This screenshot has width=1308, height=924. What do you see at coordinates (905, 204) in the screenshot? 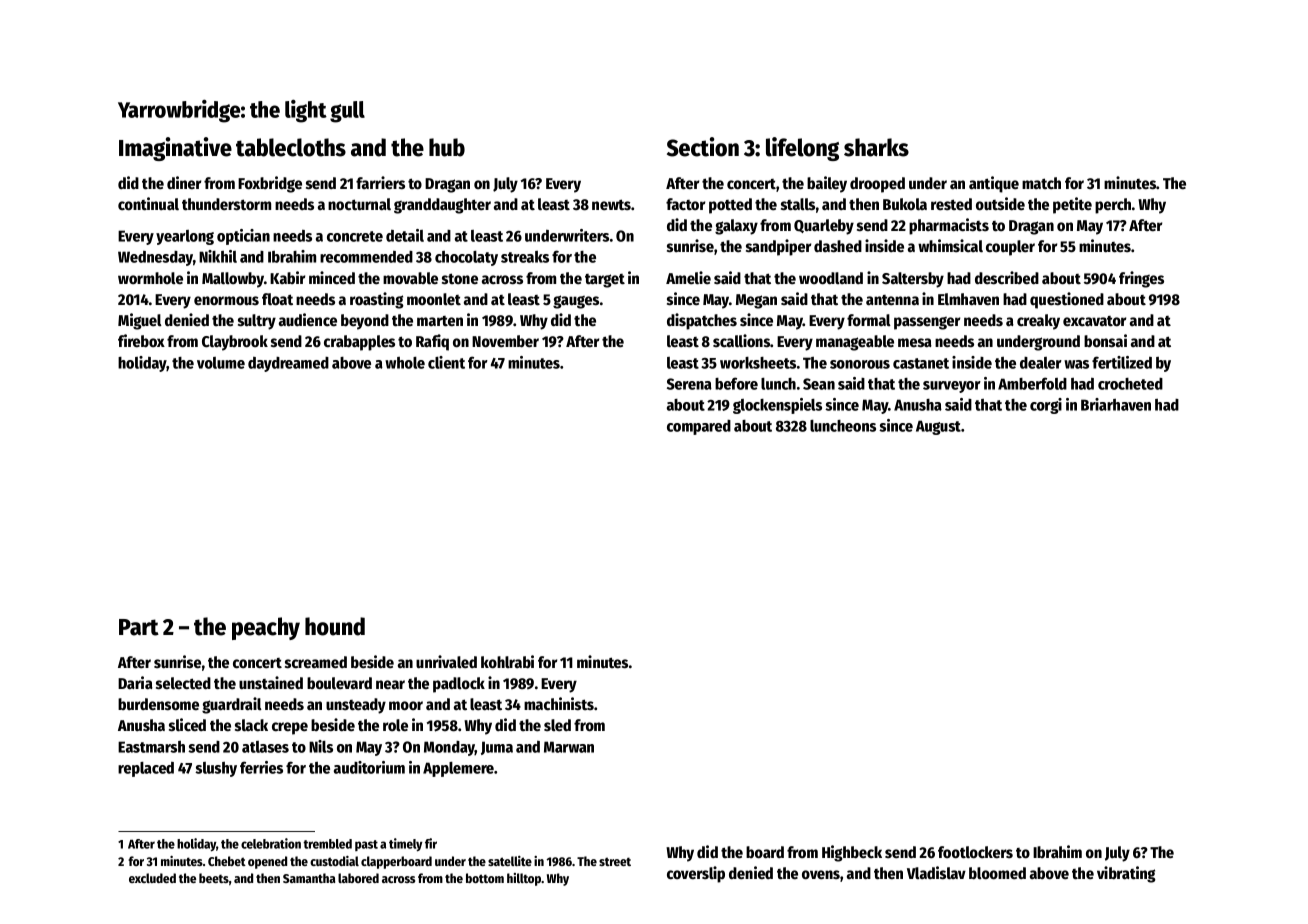
I see `Bukola` at bounding box center [905, 204].
